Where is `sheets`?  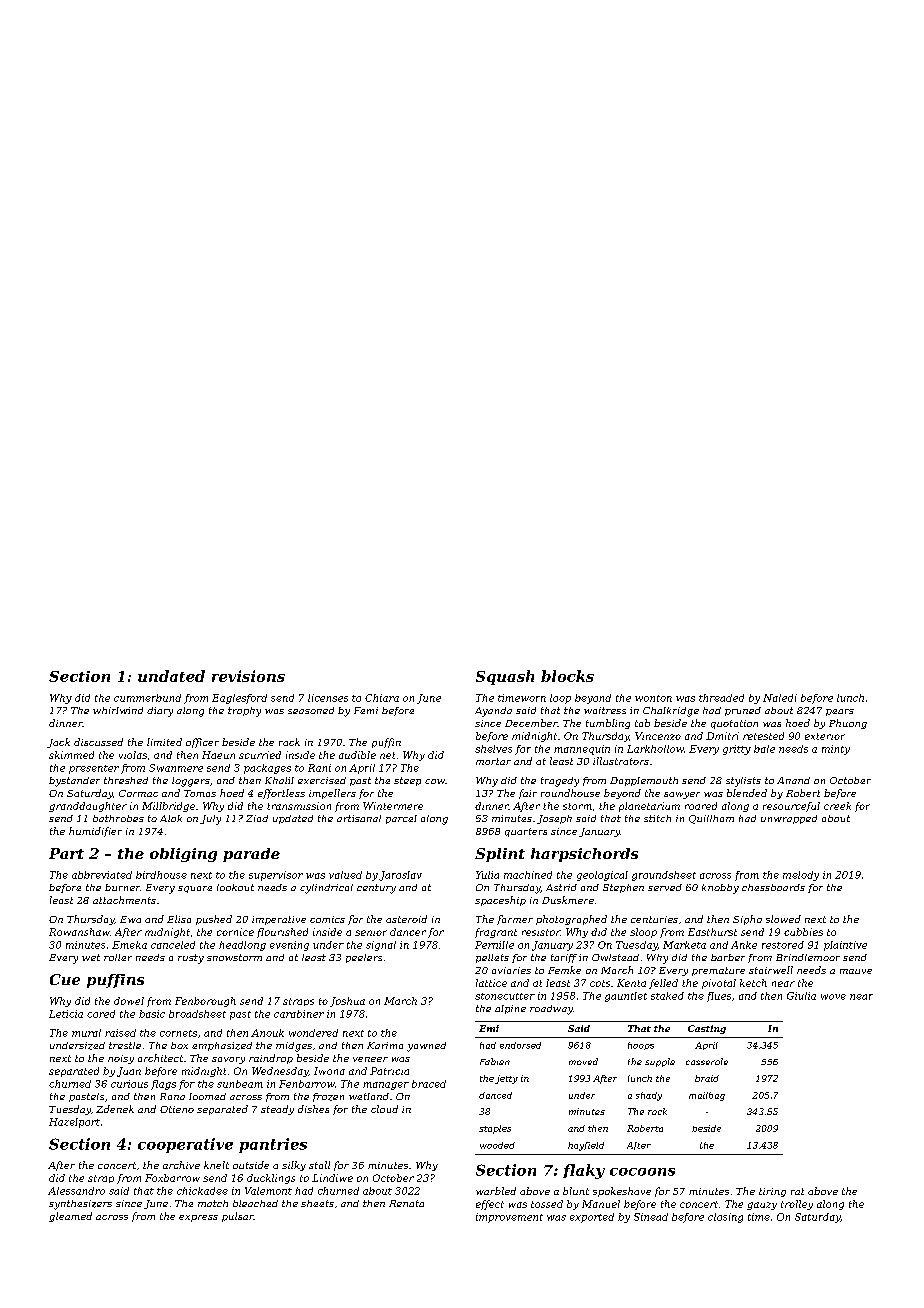
sheets is located at coordinates (317, 1203).
